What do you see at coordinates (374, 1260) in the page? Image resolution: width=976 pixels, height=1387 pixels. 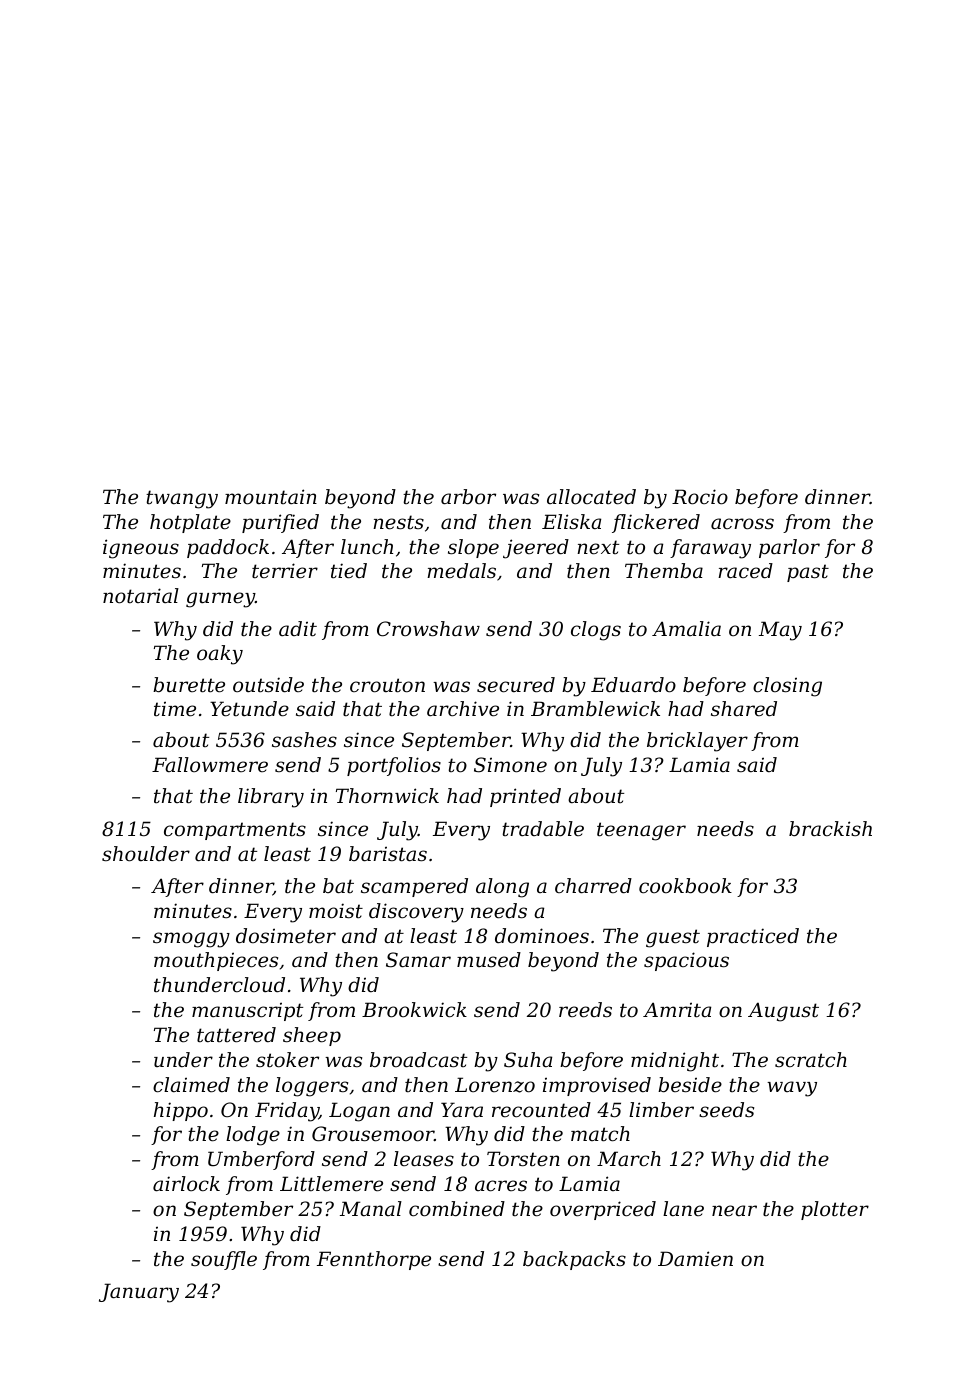 I see `Fennthorpe` at bounding box center [374, 1260].
